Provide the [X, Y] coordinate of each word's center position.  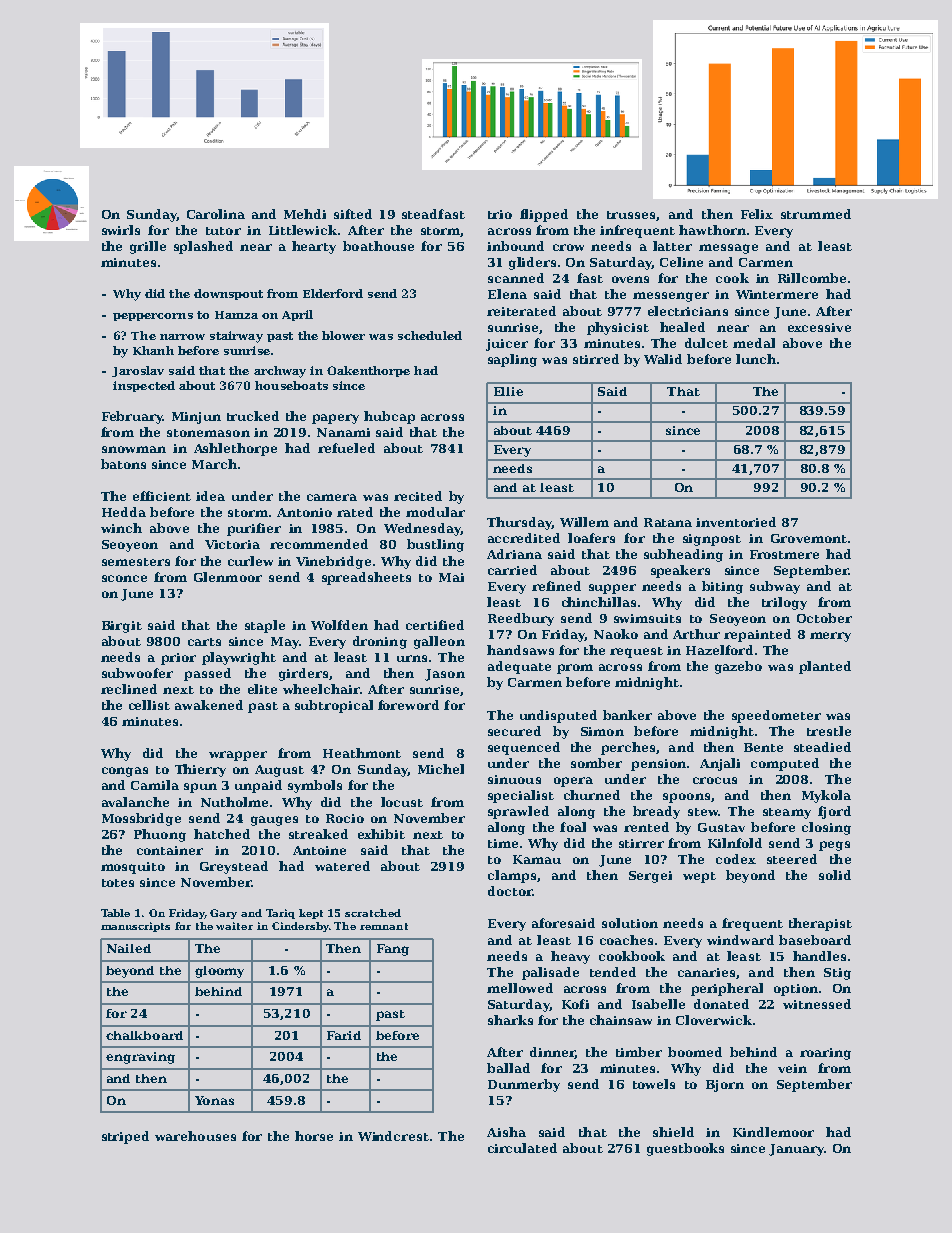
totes [118, 883]
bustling [435, 545]
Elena [507, 294]
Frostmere [784, 554]
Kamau [537, 859]
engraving [140, 1058]
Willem [584, 522]
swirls [121, 230]
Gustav [721, 827]
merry [830, 637]
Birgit [122, 627]
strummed [816, 214]
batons [123, 464]
